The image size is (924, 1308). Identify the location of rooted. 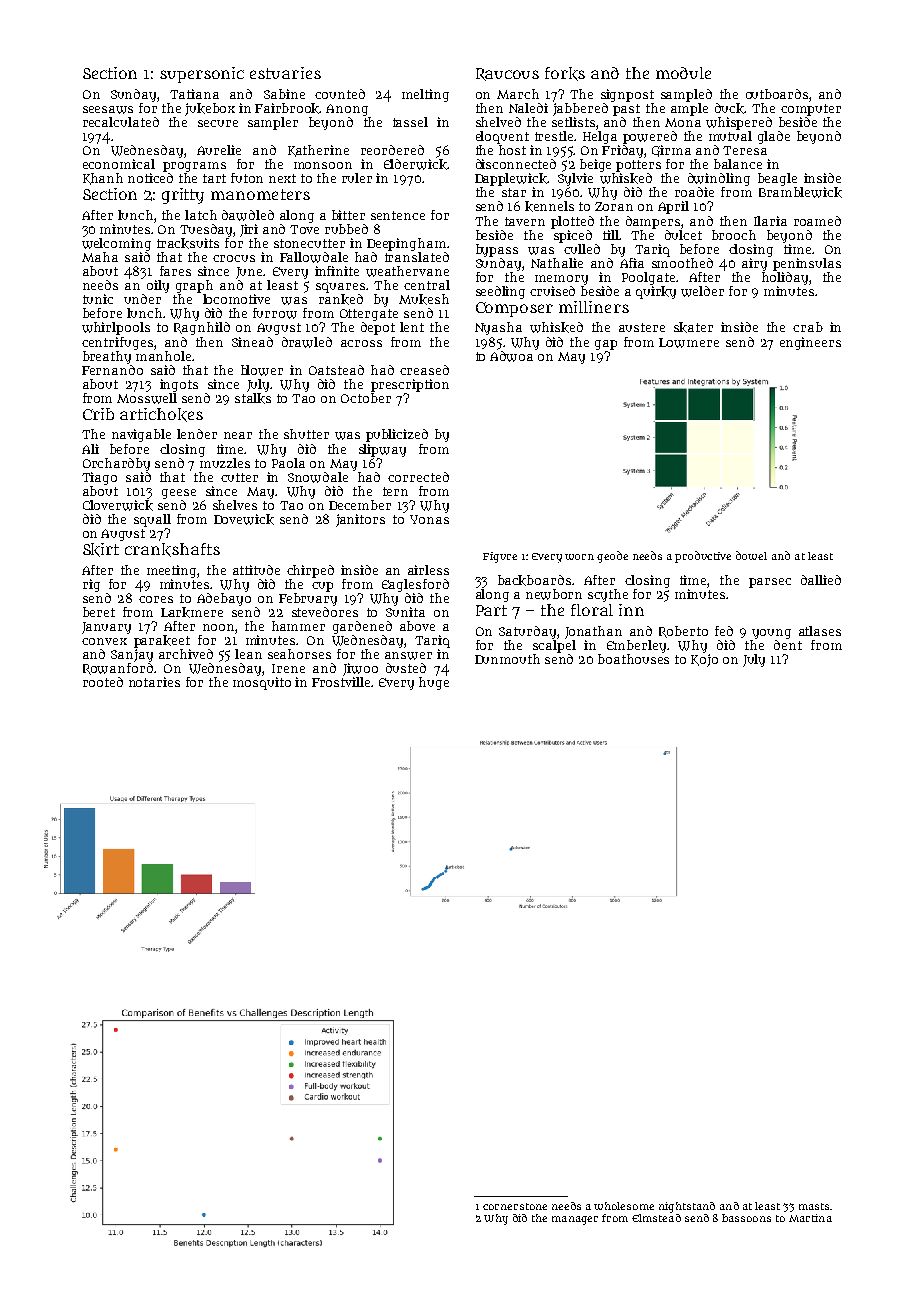
(103, 682).
